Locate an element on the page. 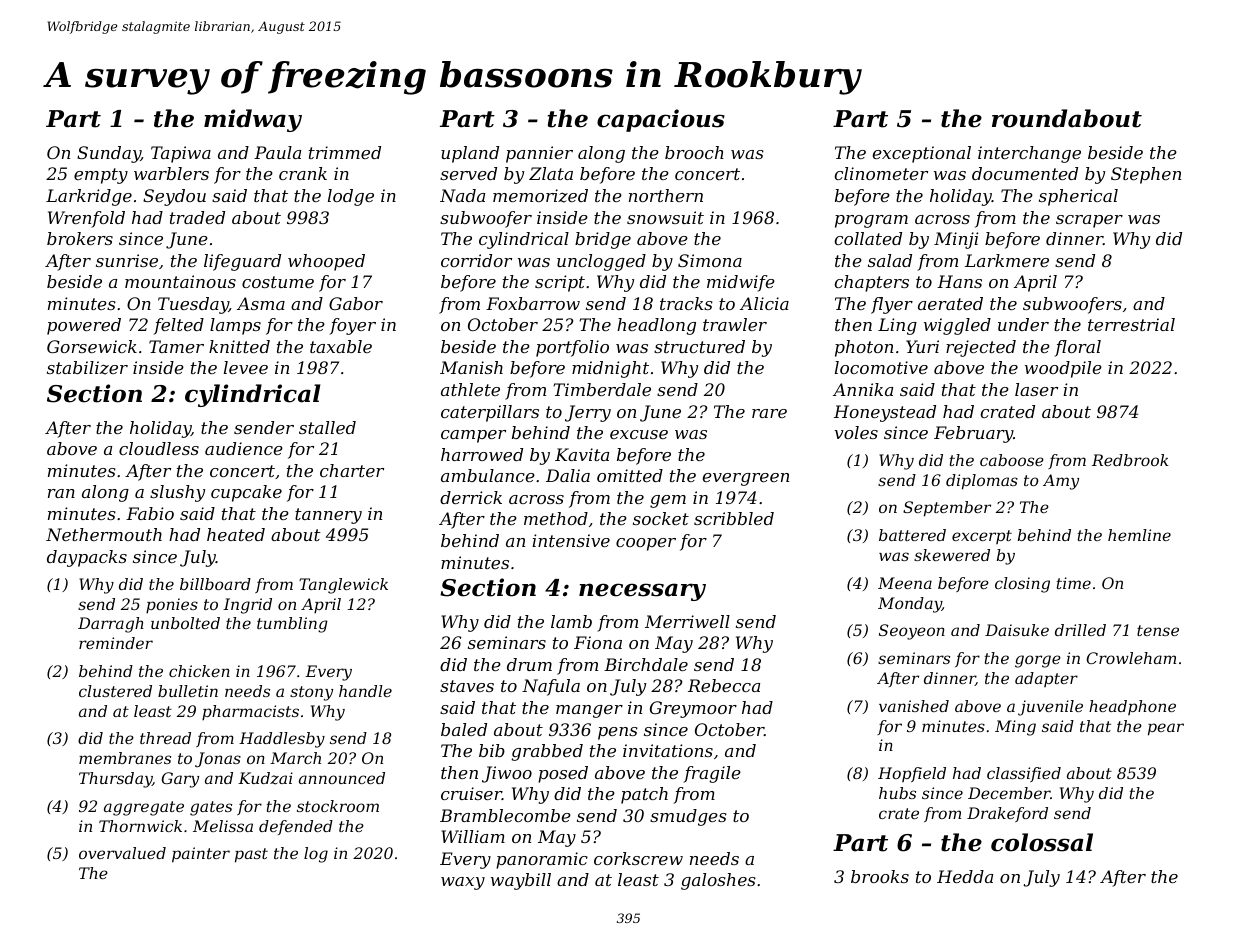 The image size is (1233, 952). collated is located at coordinates (868, 238).
